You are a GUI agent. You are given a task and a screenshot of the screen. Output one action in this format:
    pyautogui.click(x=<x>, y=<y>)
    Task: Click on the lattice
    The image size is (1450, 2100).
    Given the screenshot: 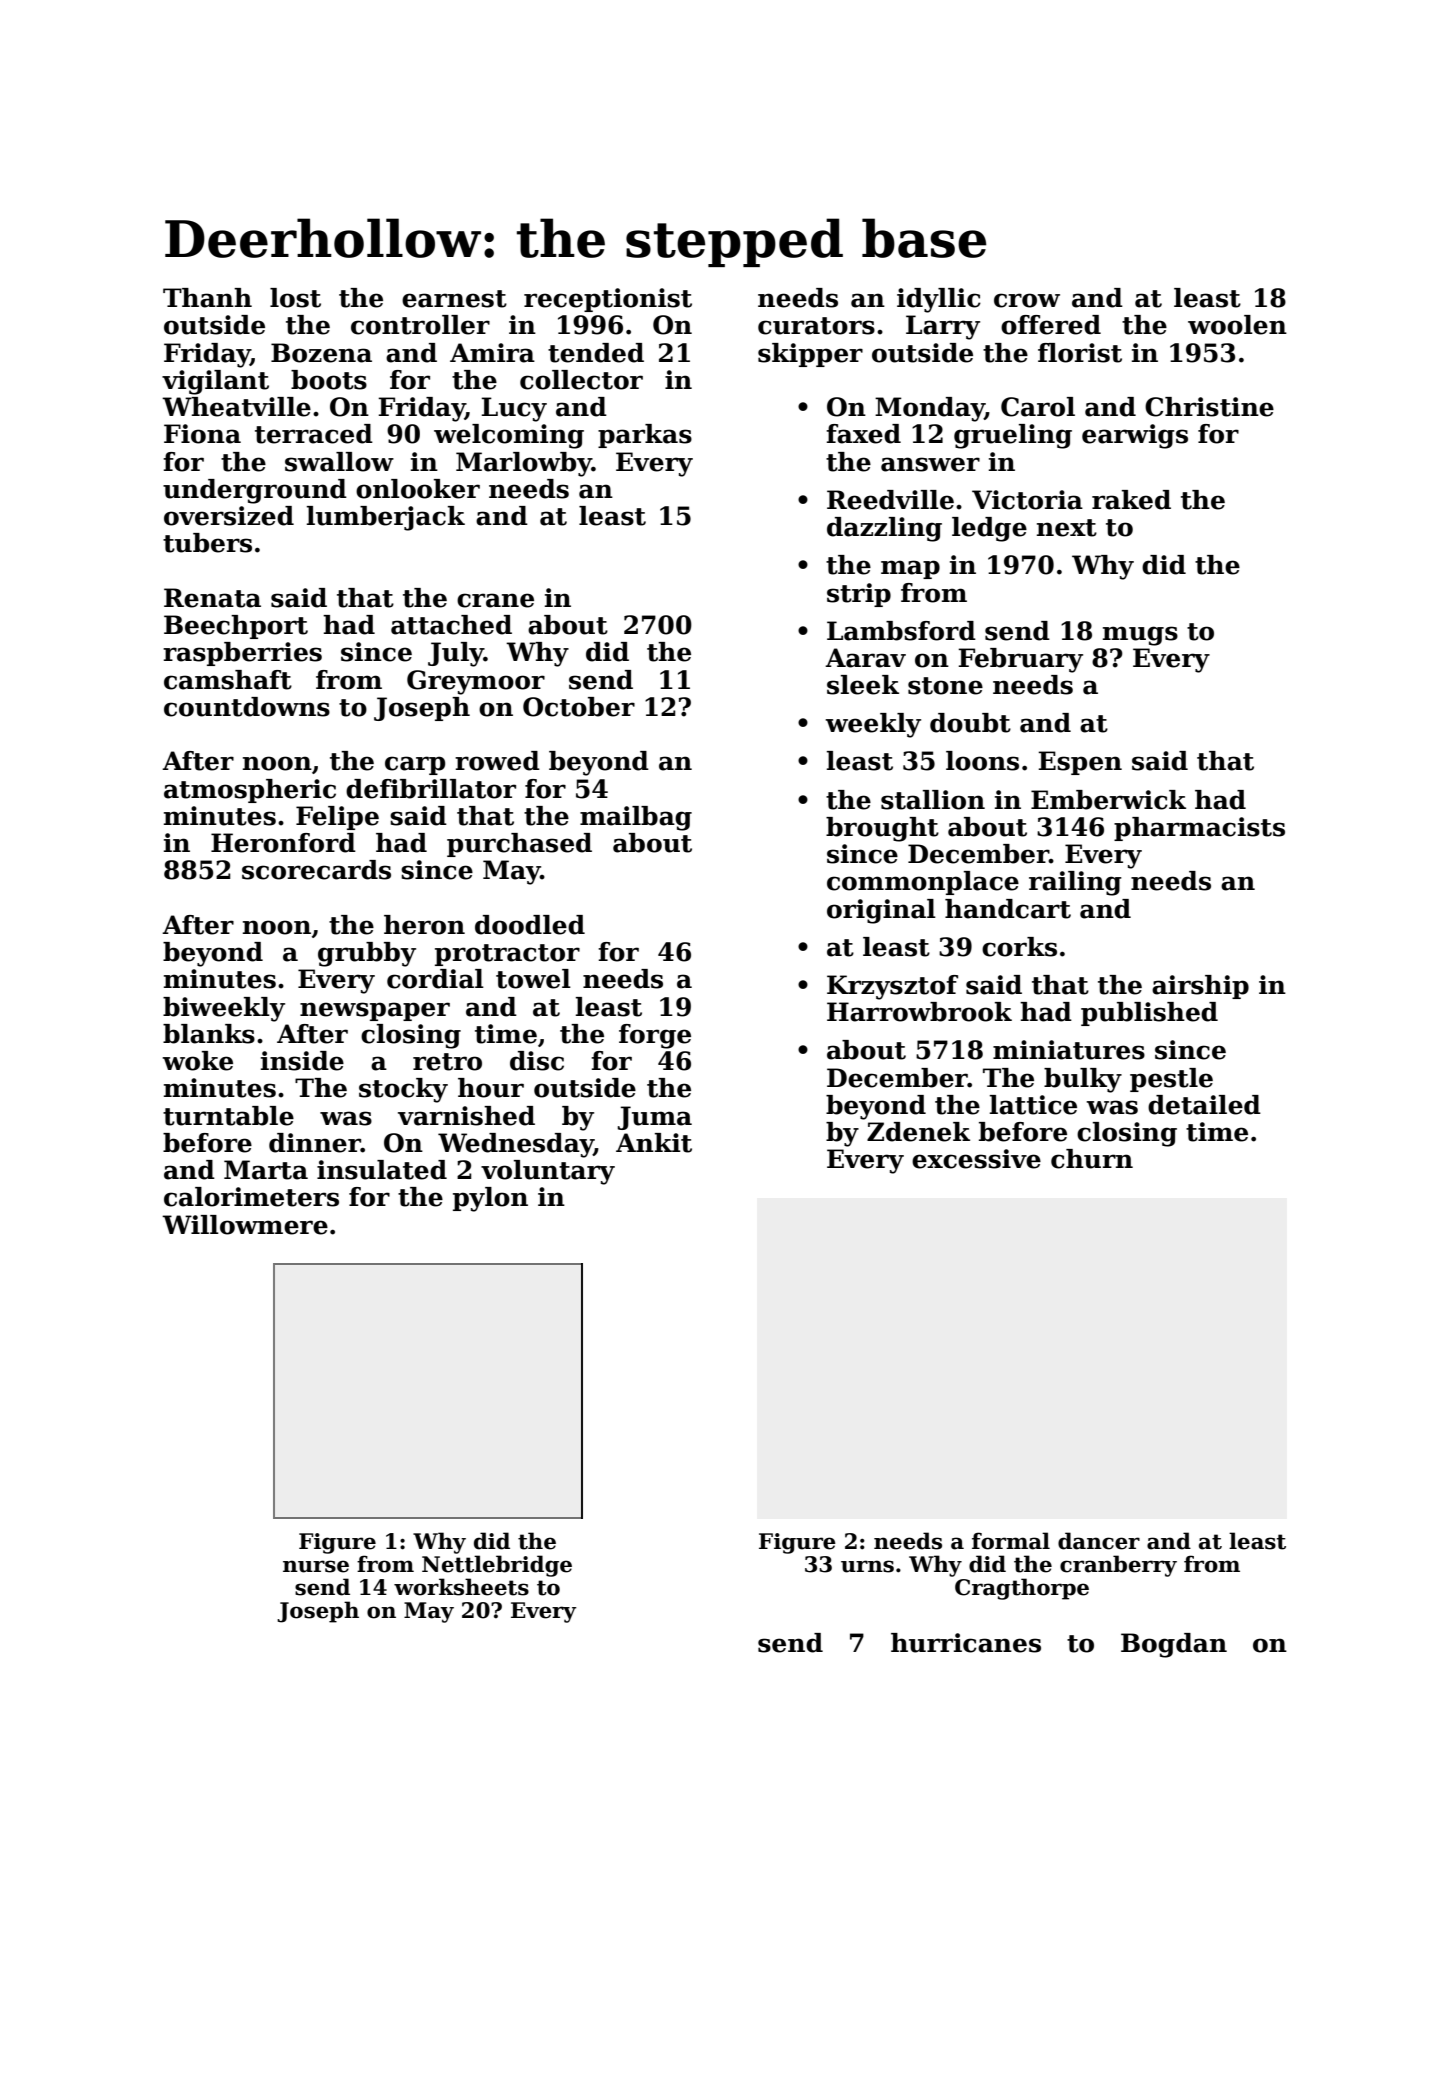 What is the action you would take?
    pyautogui.click(x=1033, y=1105)
